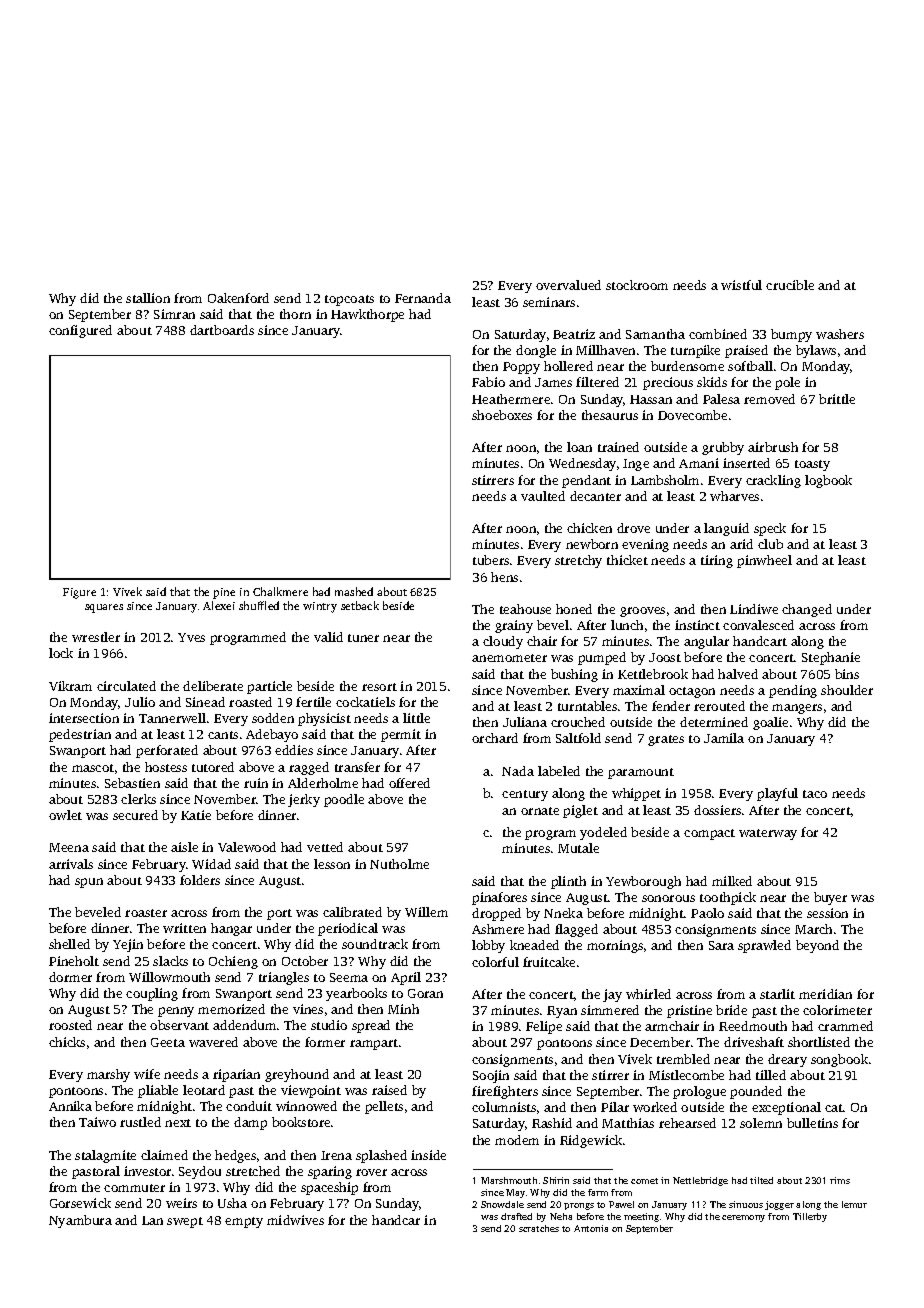 This document has height=1308, width=924. What do you see at coordinates (491, 1076) in the document?
I see `Soojin` at bounding box center [491, 1076].
